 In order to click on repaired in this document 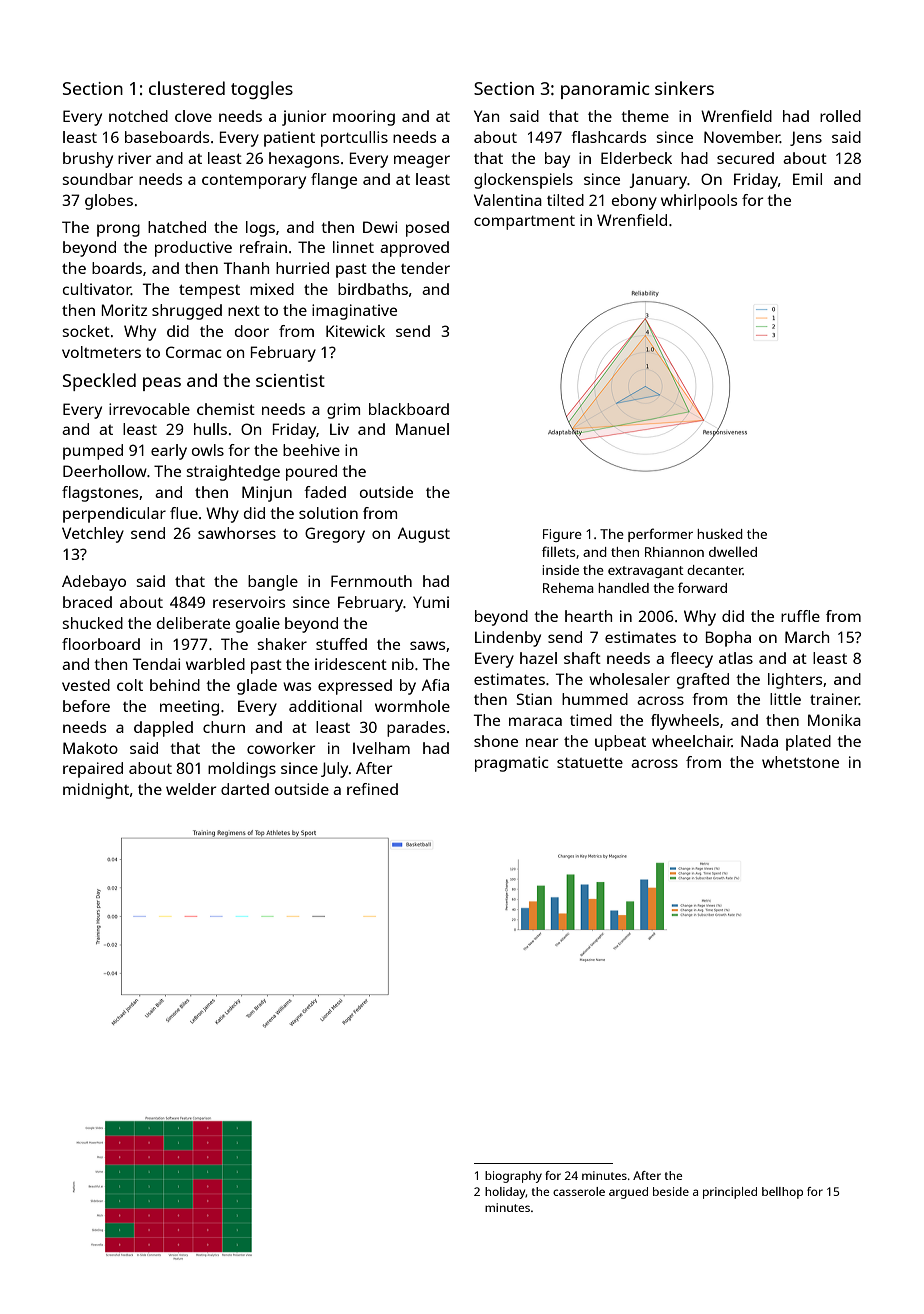, I will do `click(93, 770)`.
